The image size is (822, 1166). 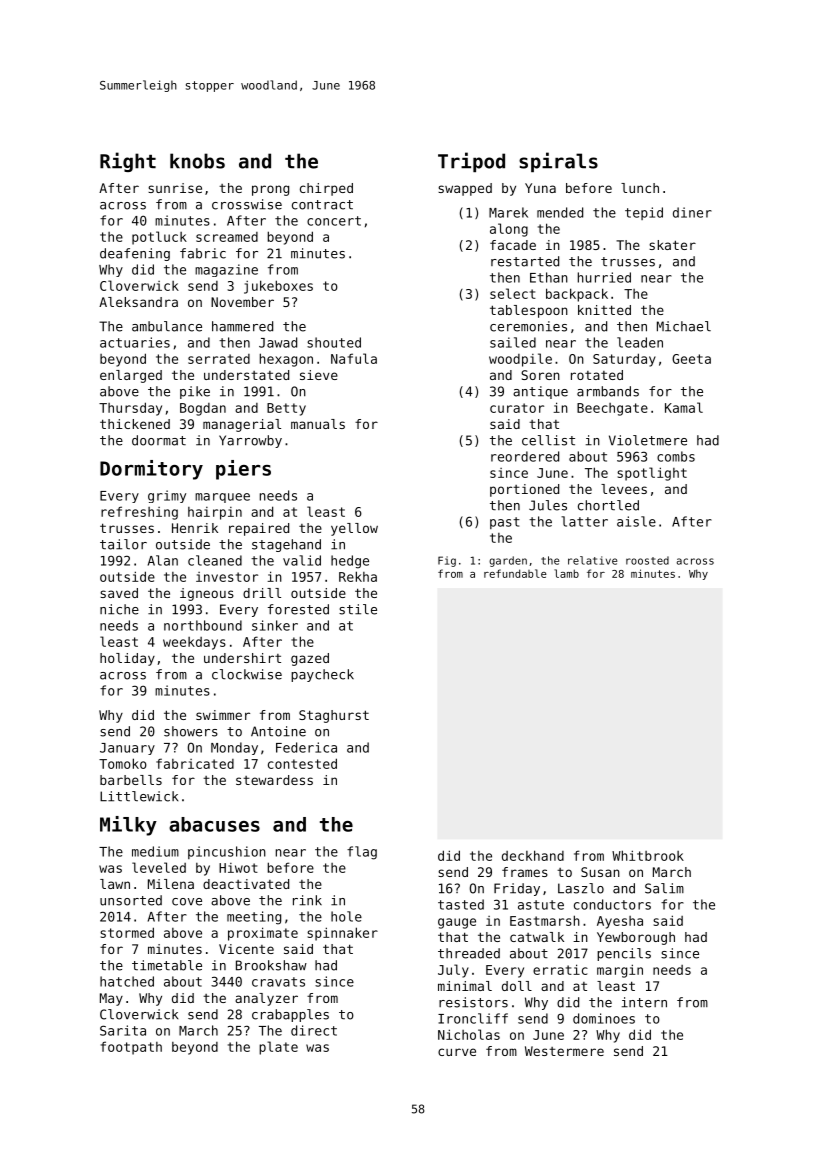 What do you see at coordinates (262, 593) in the screenshot?
I see `drill` at bounding box center [262, 593].
